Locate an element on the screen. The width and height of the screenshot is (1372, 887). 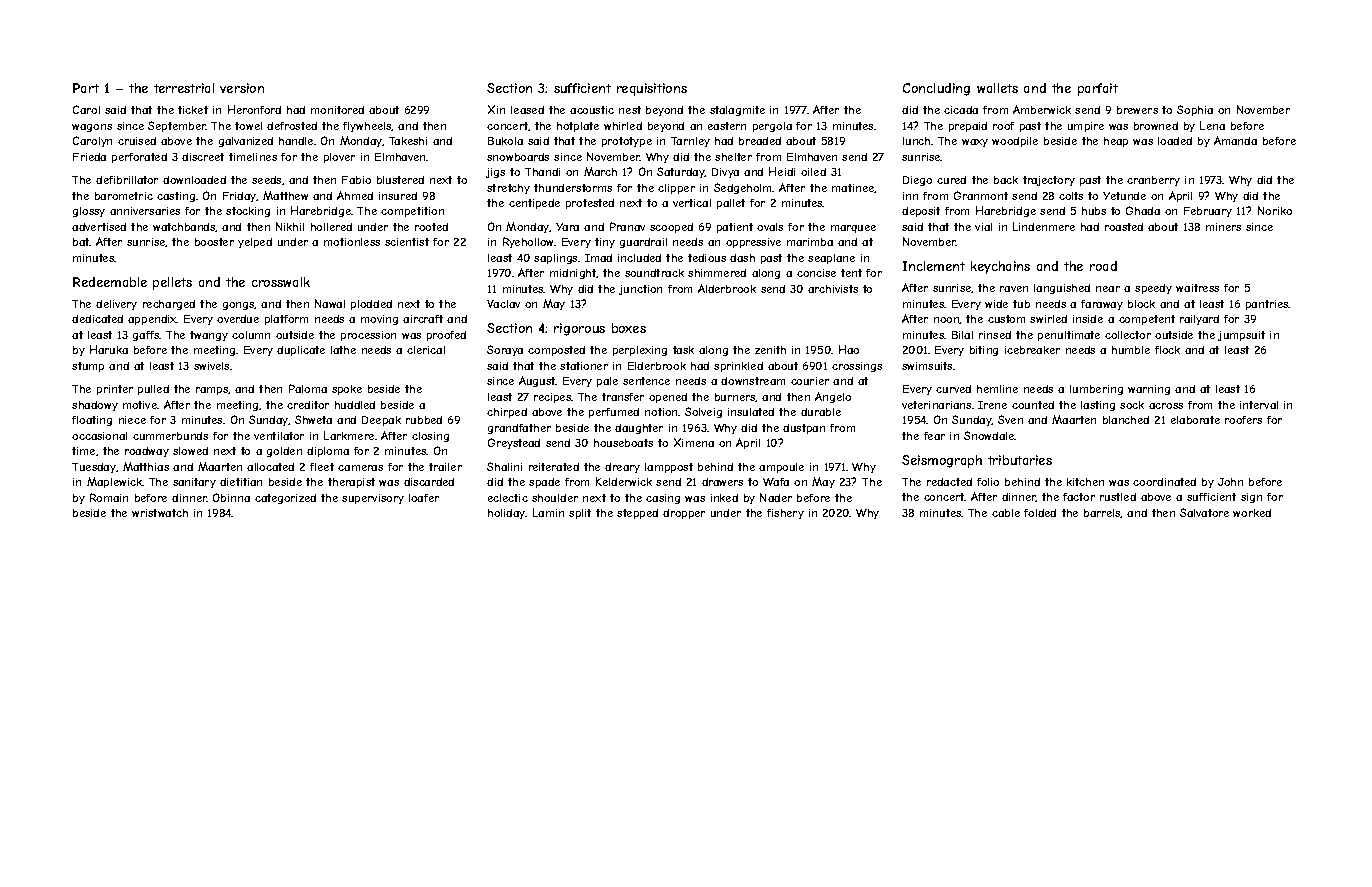
version is located at coordinates (242, 88).
